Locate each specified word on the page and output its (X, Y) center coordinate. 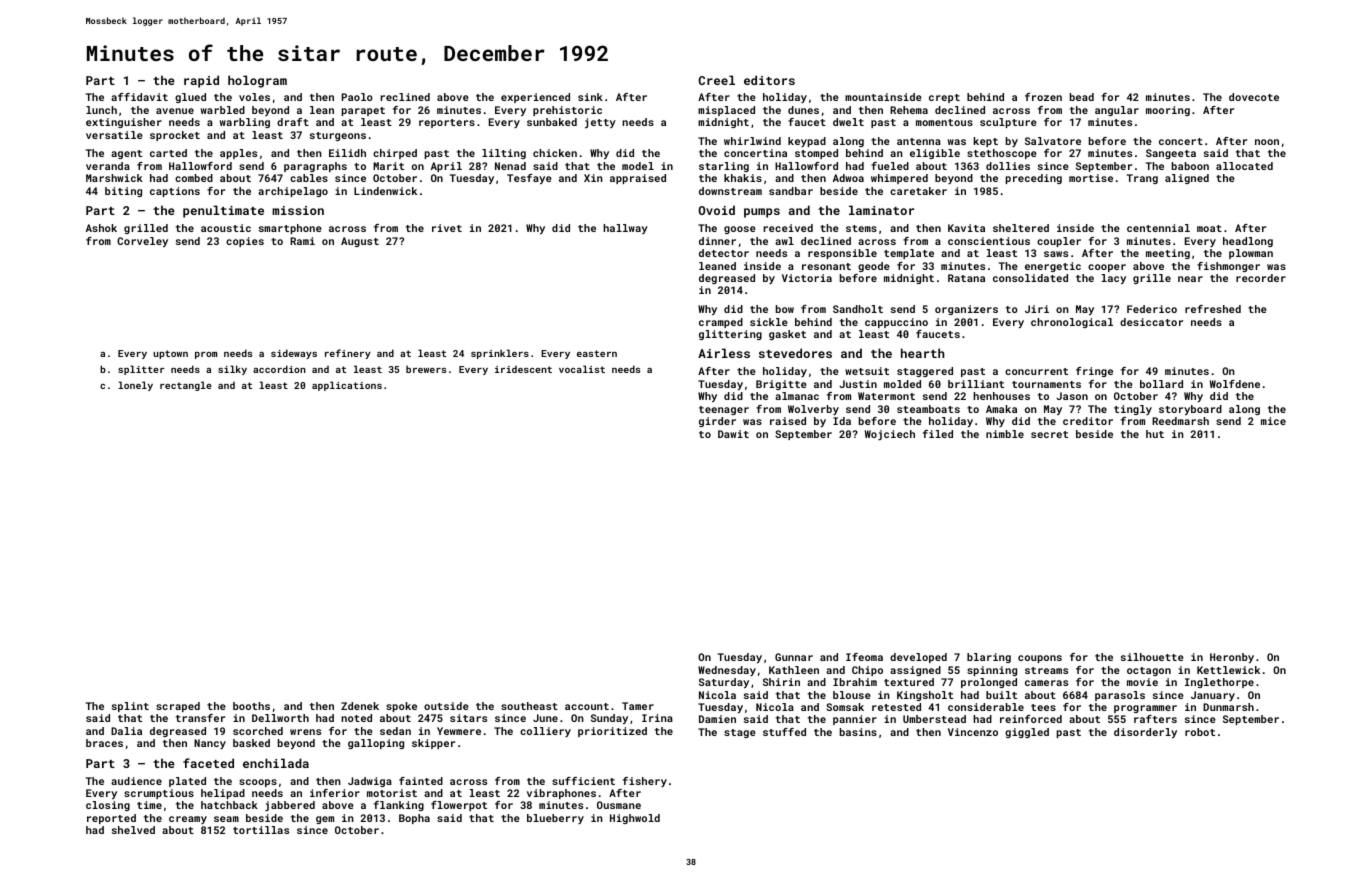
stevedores (795, 353)
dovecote (1254, 97)
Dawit (733, 434)
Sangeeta (1171, 154)
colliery (545, 732)
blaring (989, 658)
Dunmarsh (1228, 707)
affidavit (139, 97)
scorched (258, 731)
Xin (593, 178)
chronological (1072, 323)
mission (298, 210)
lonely (135, 386)
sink (590, 97)
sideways (294, 354)
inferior (335, 793)
